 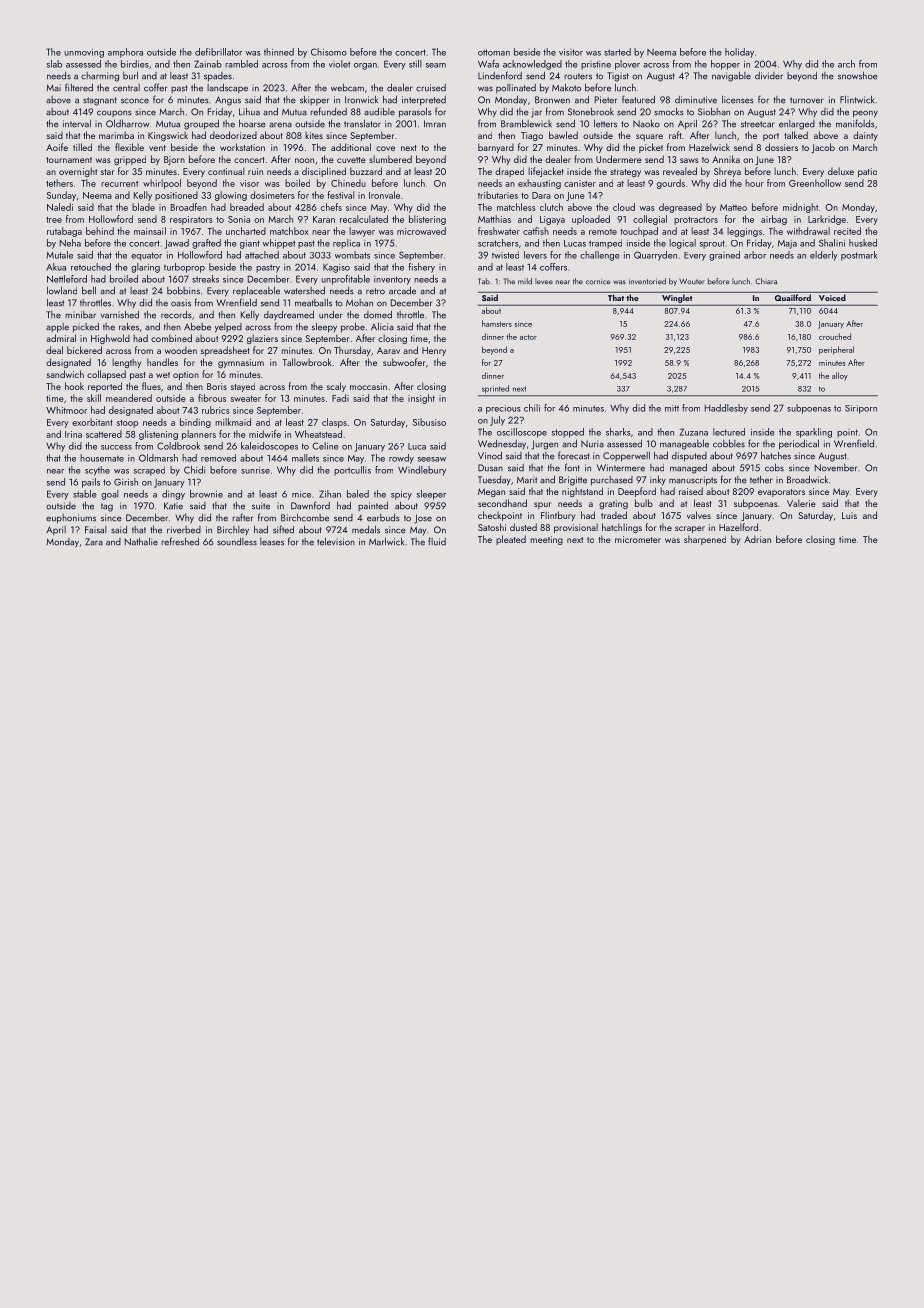 I want to click on respirators, so click(x=191, y=220).
